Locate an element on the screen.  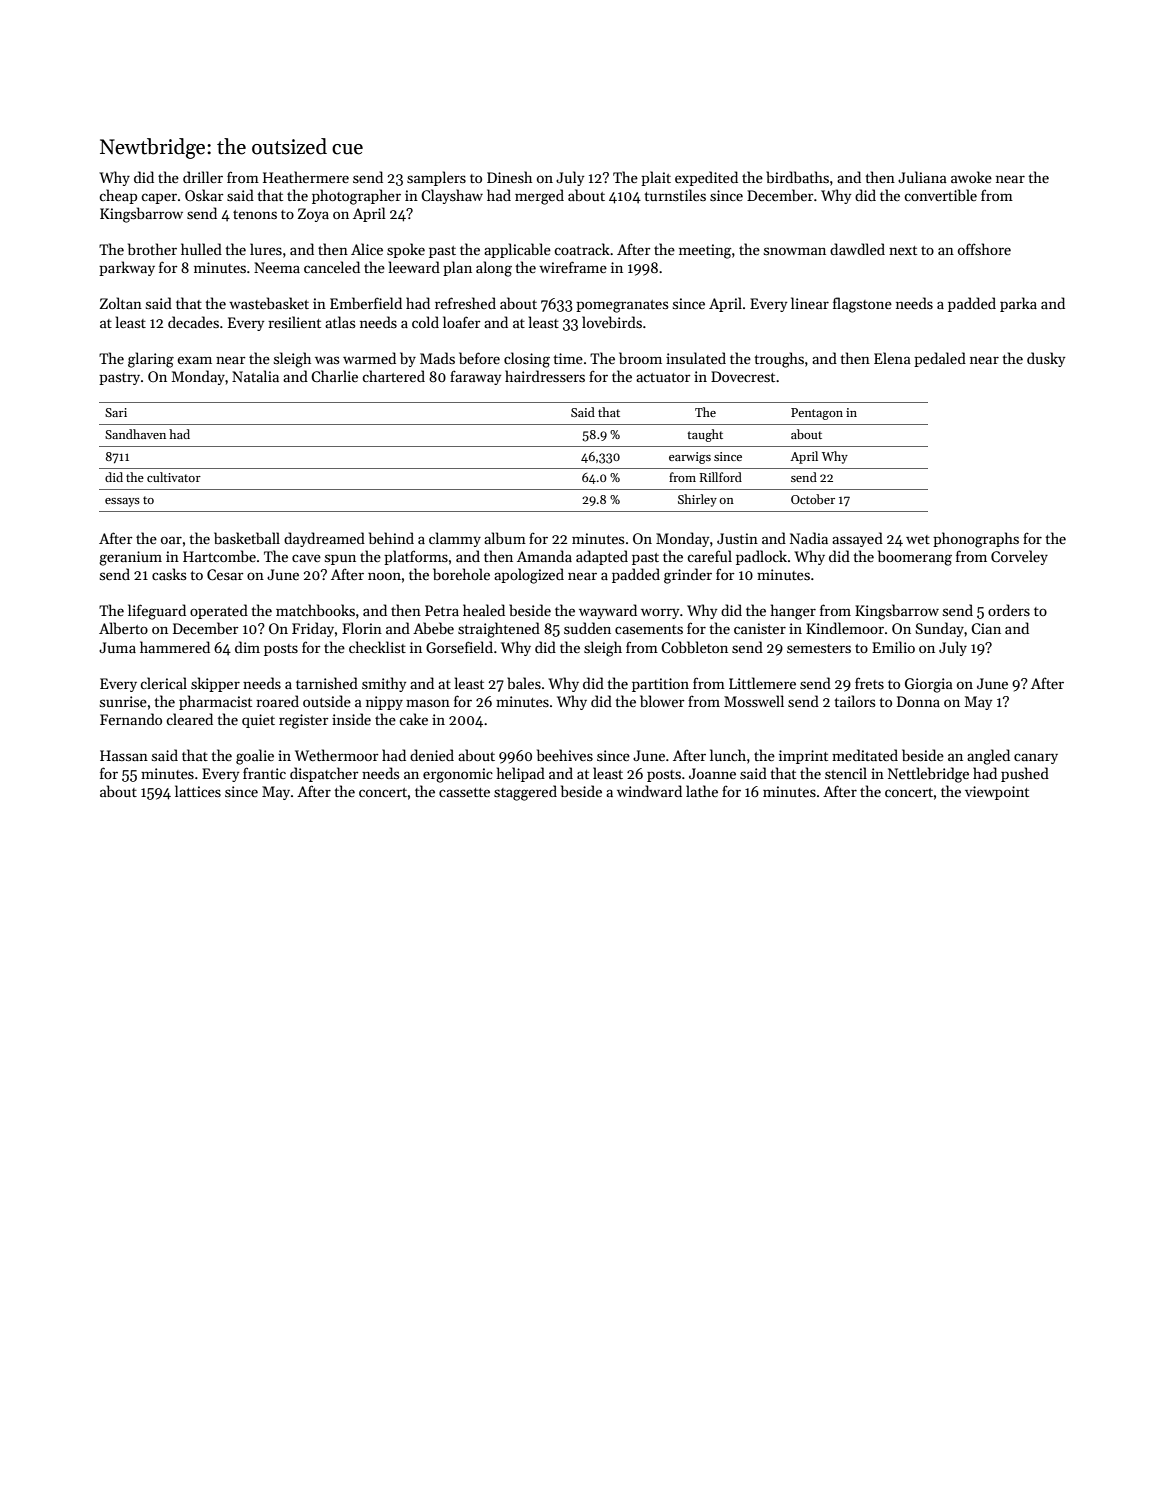
before is located at coordinates (479, 358).
